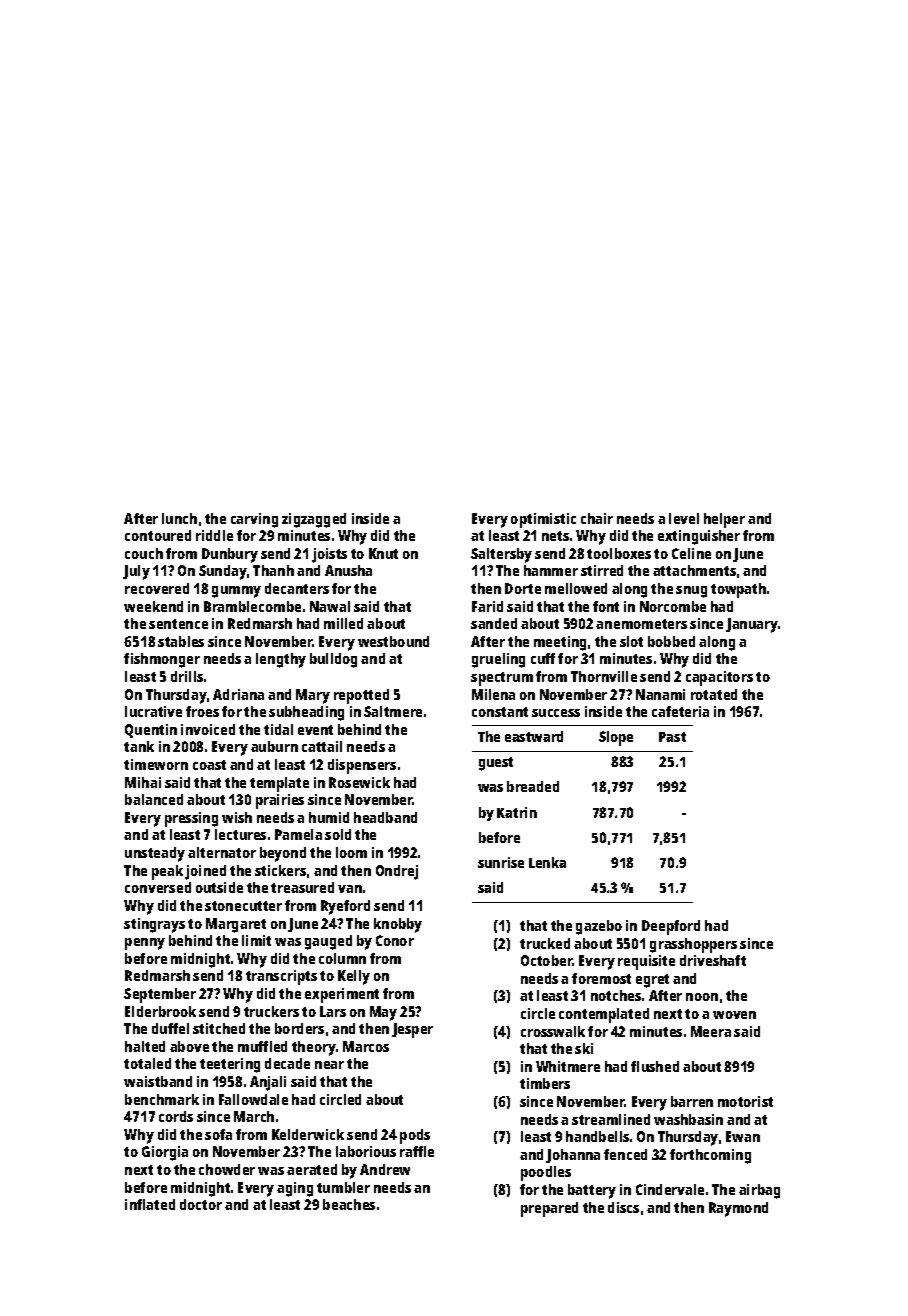 The image size is (908, 1316). I want to click on headband, so click(385, 817).
